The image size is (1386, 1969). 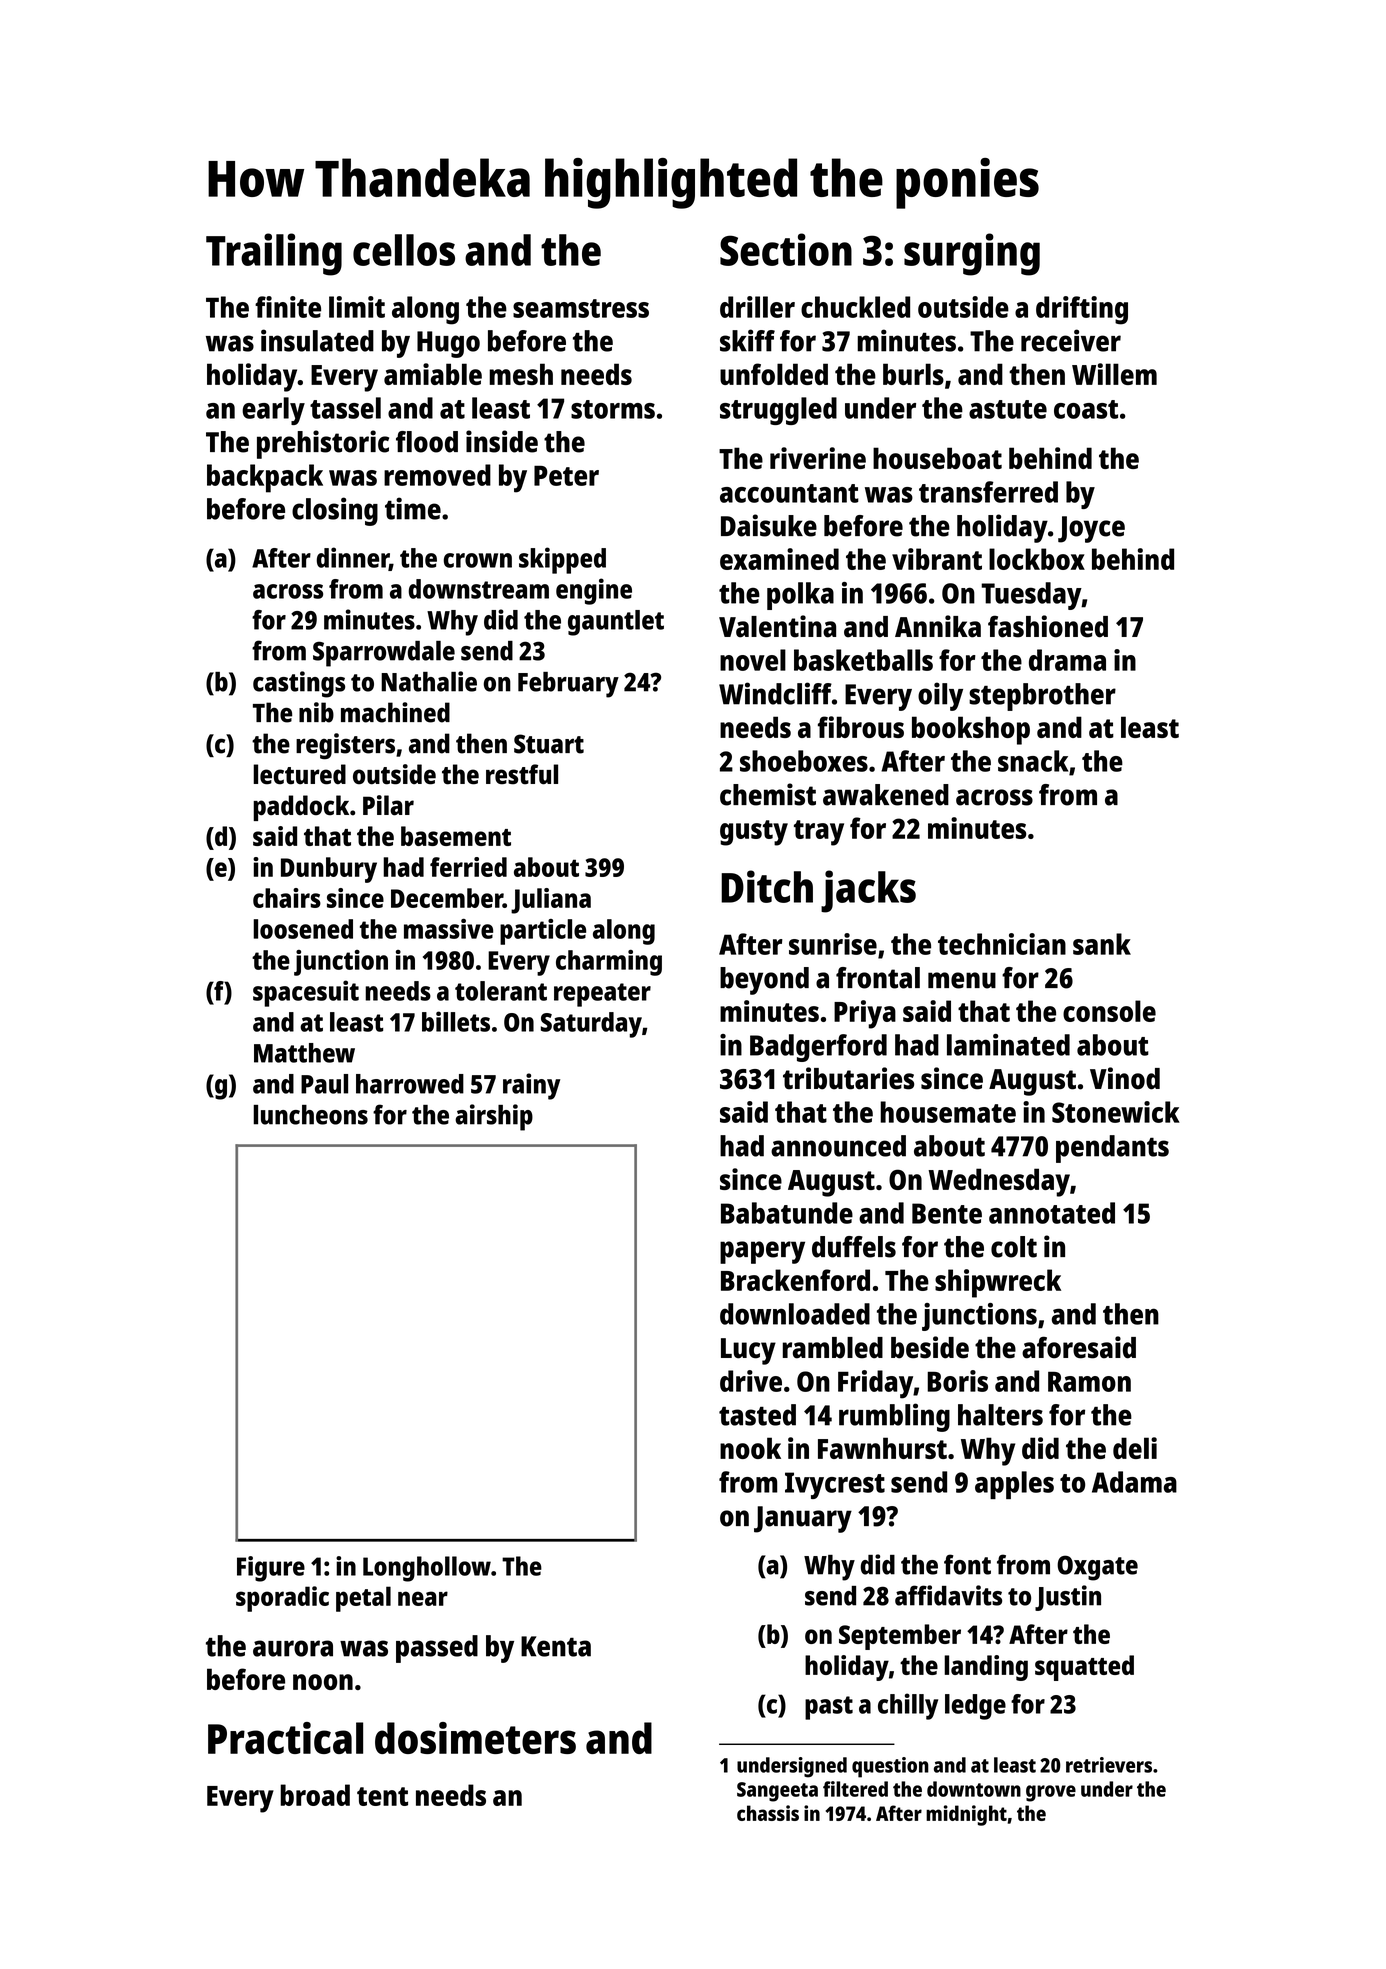 What do you see at coordinates (786, 249) in the screenshot?
I see `Section` at bounding box center [786, 249].
